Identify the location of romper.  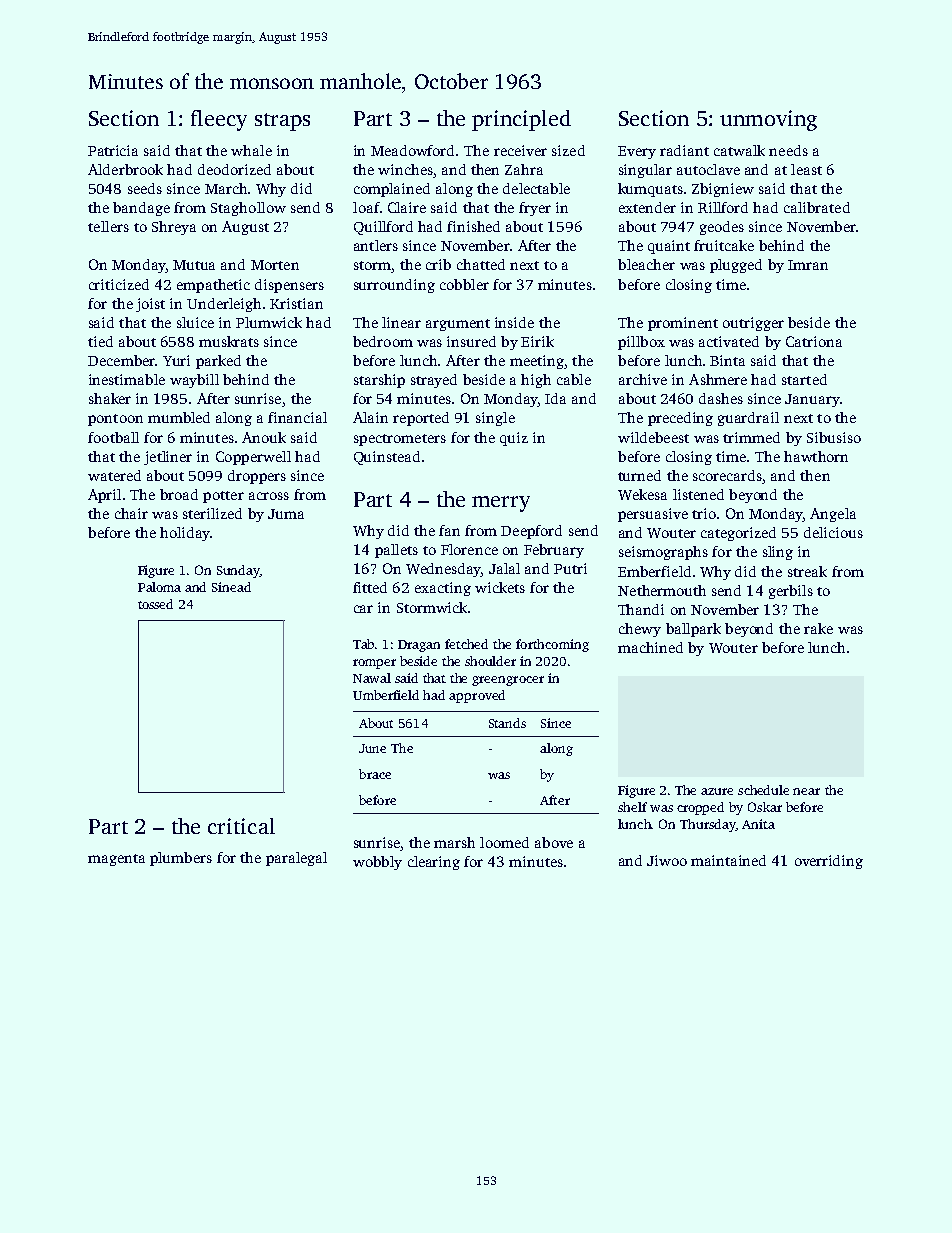
(374, 664).
